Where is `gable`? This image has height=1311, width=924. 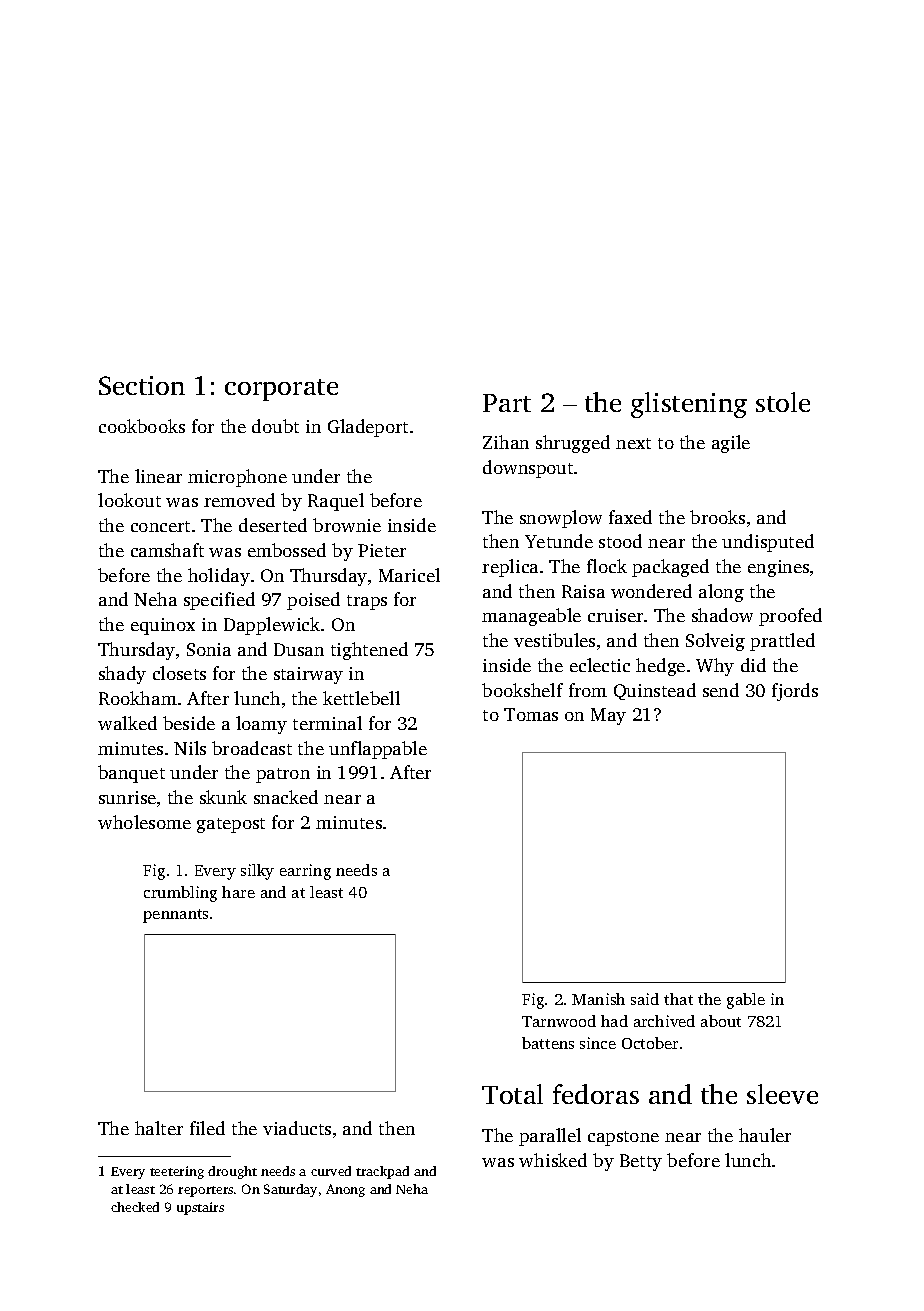 gable is located at coordinates (746, 1001).
